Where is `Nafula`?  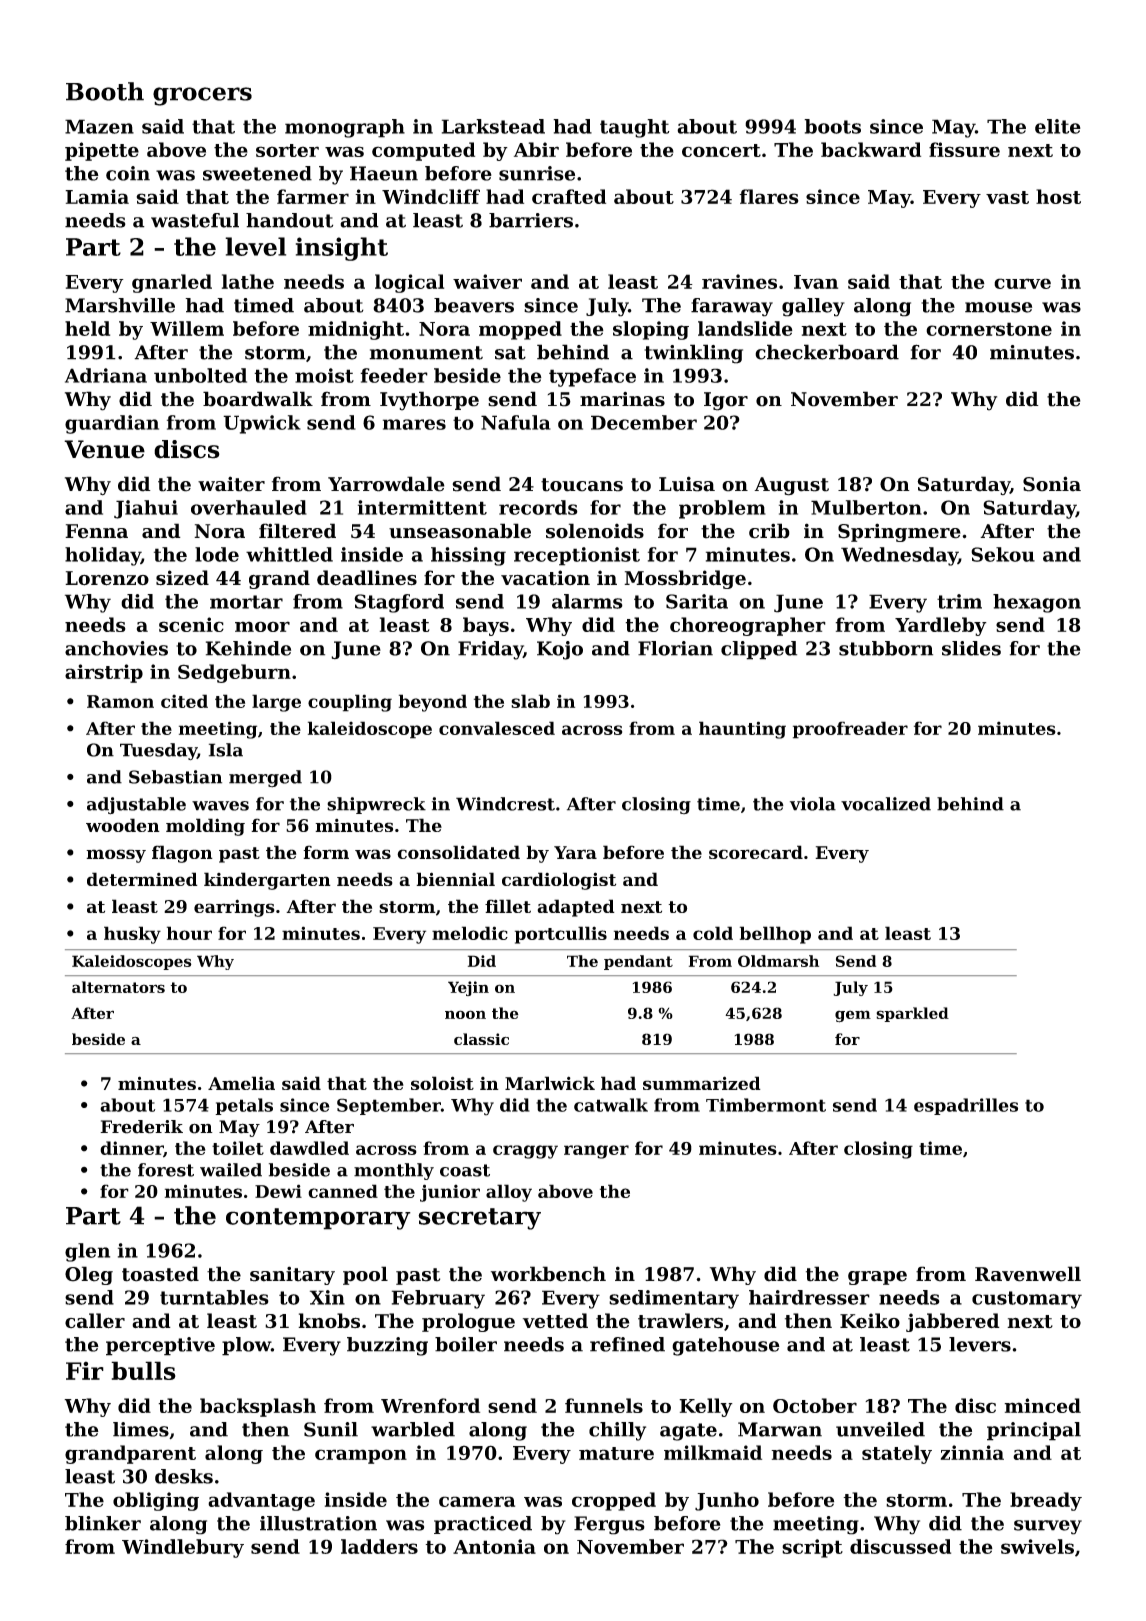 Nafula is located at coordinates (516, 422).
